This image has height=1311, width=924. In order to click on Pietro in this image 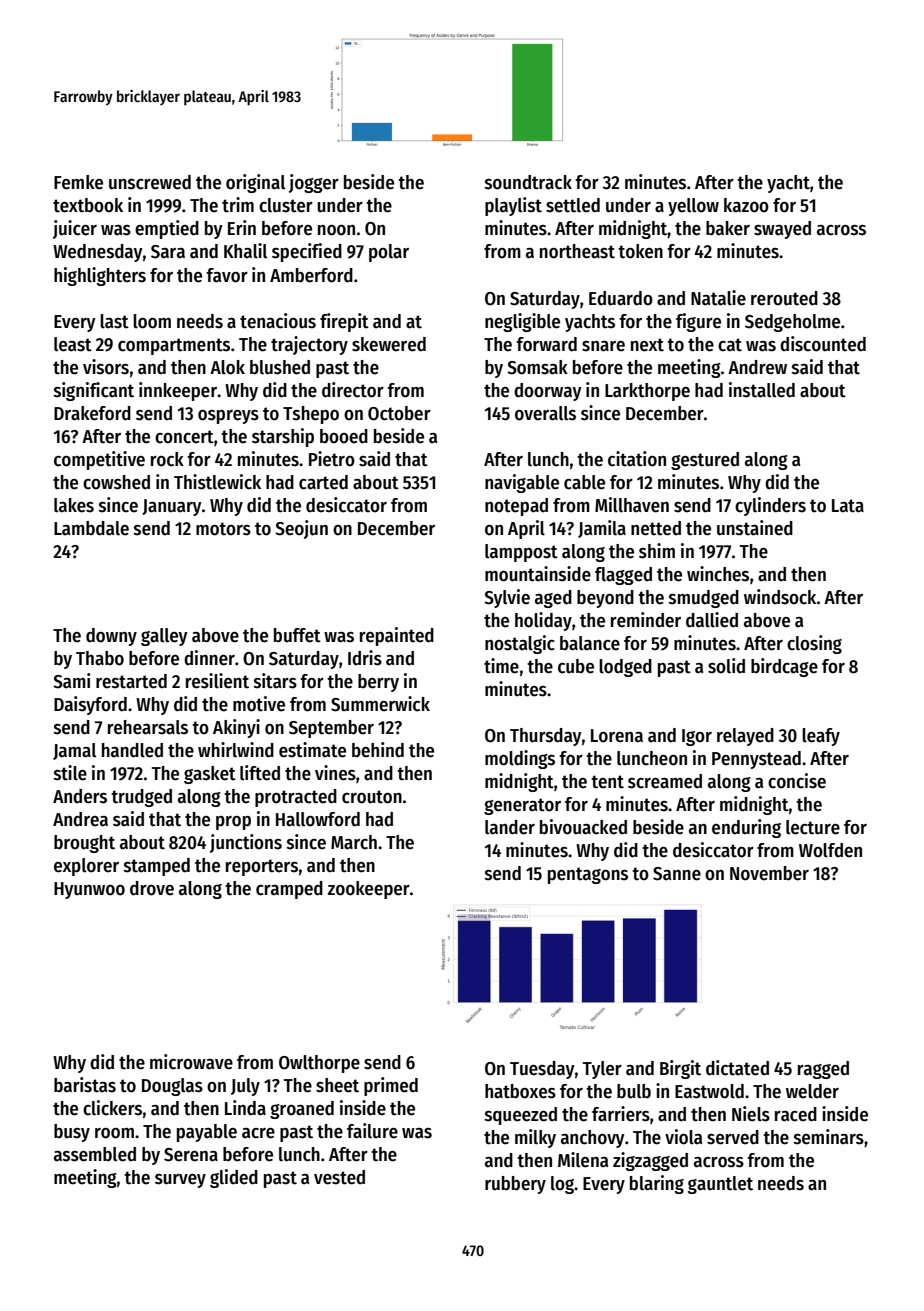, I will do `click(332, 459)`.
